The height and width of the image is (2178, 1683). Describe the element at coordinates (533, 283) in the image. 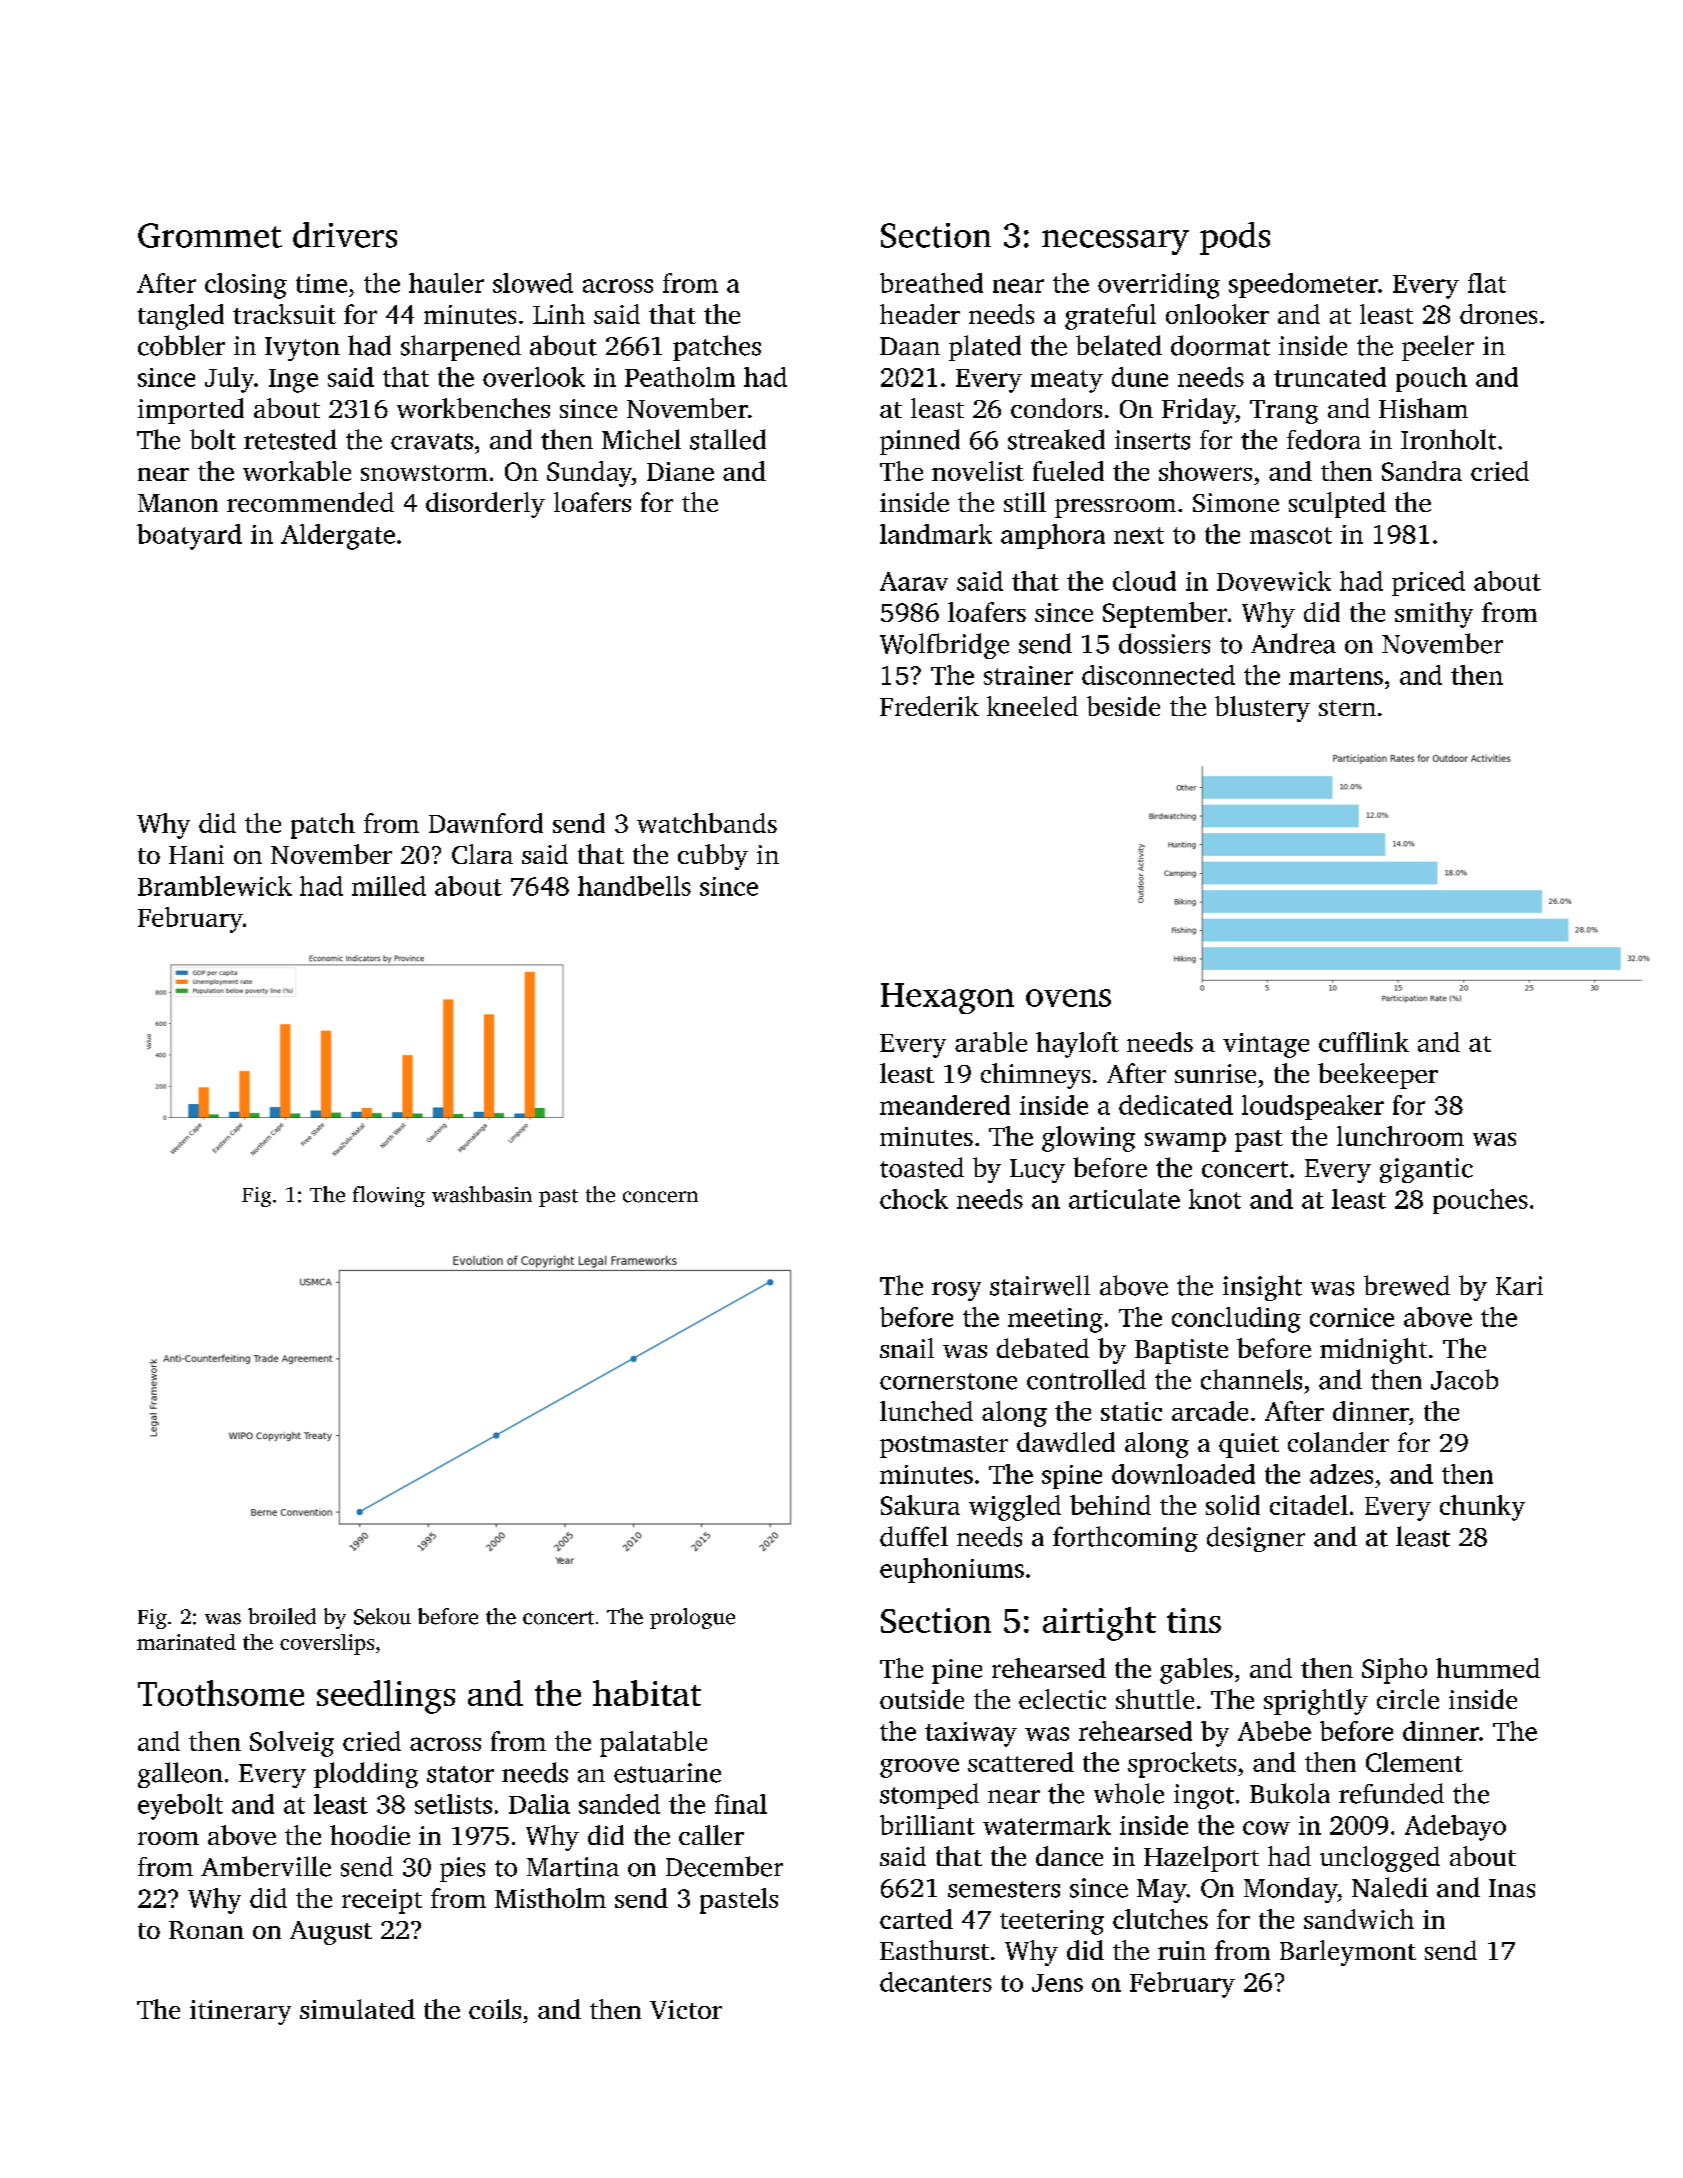

I see `slowed` at that location.
